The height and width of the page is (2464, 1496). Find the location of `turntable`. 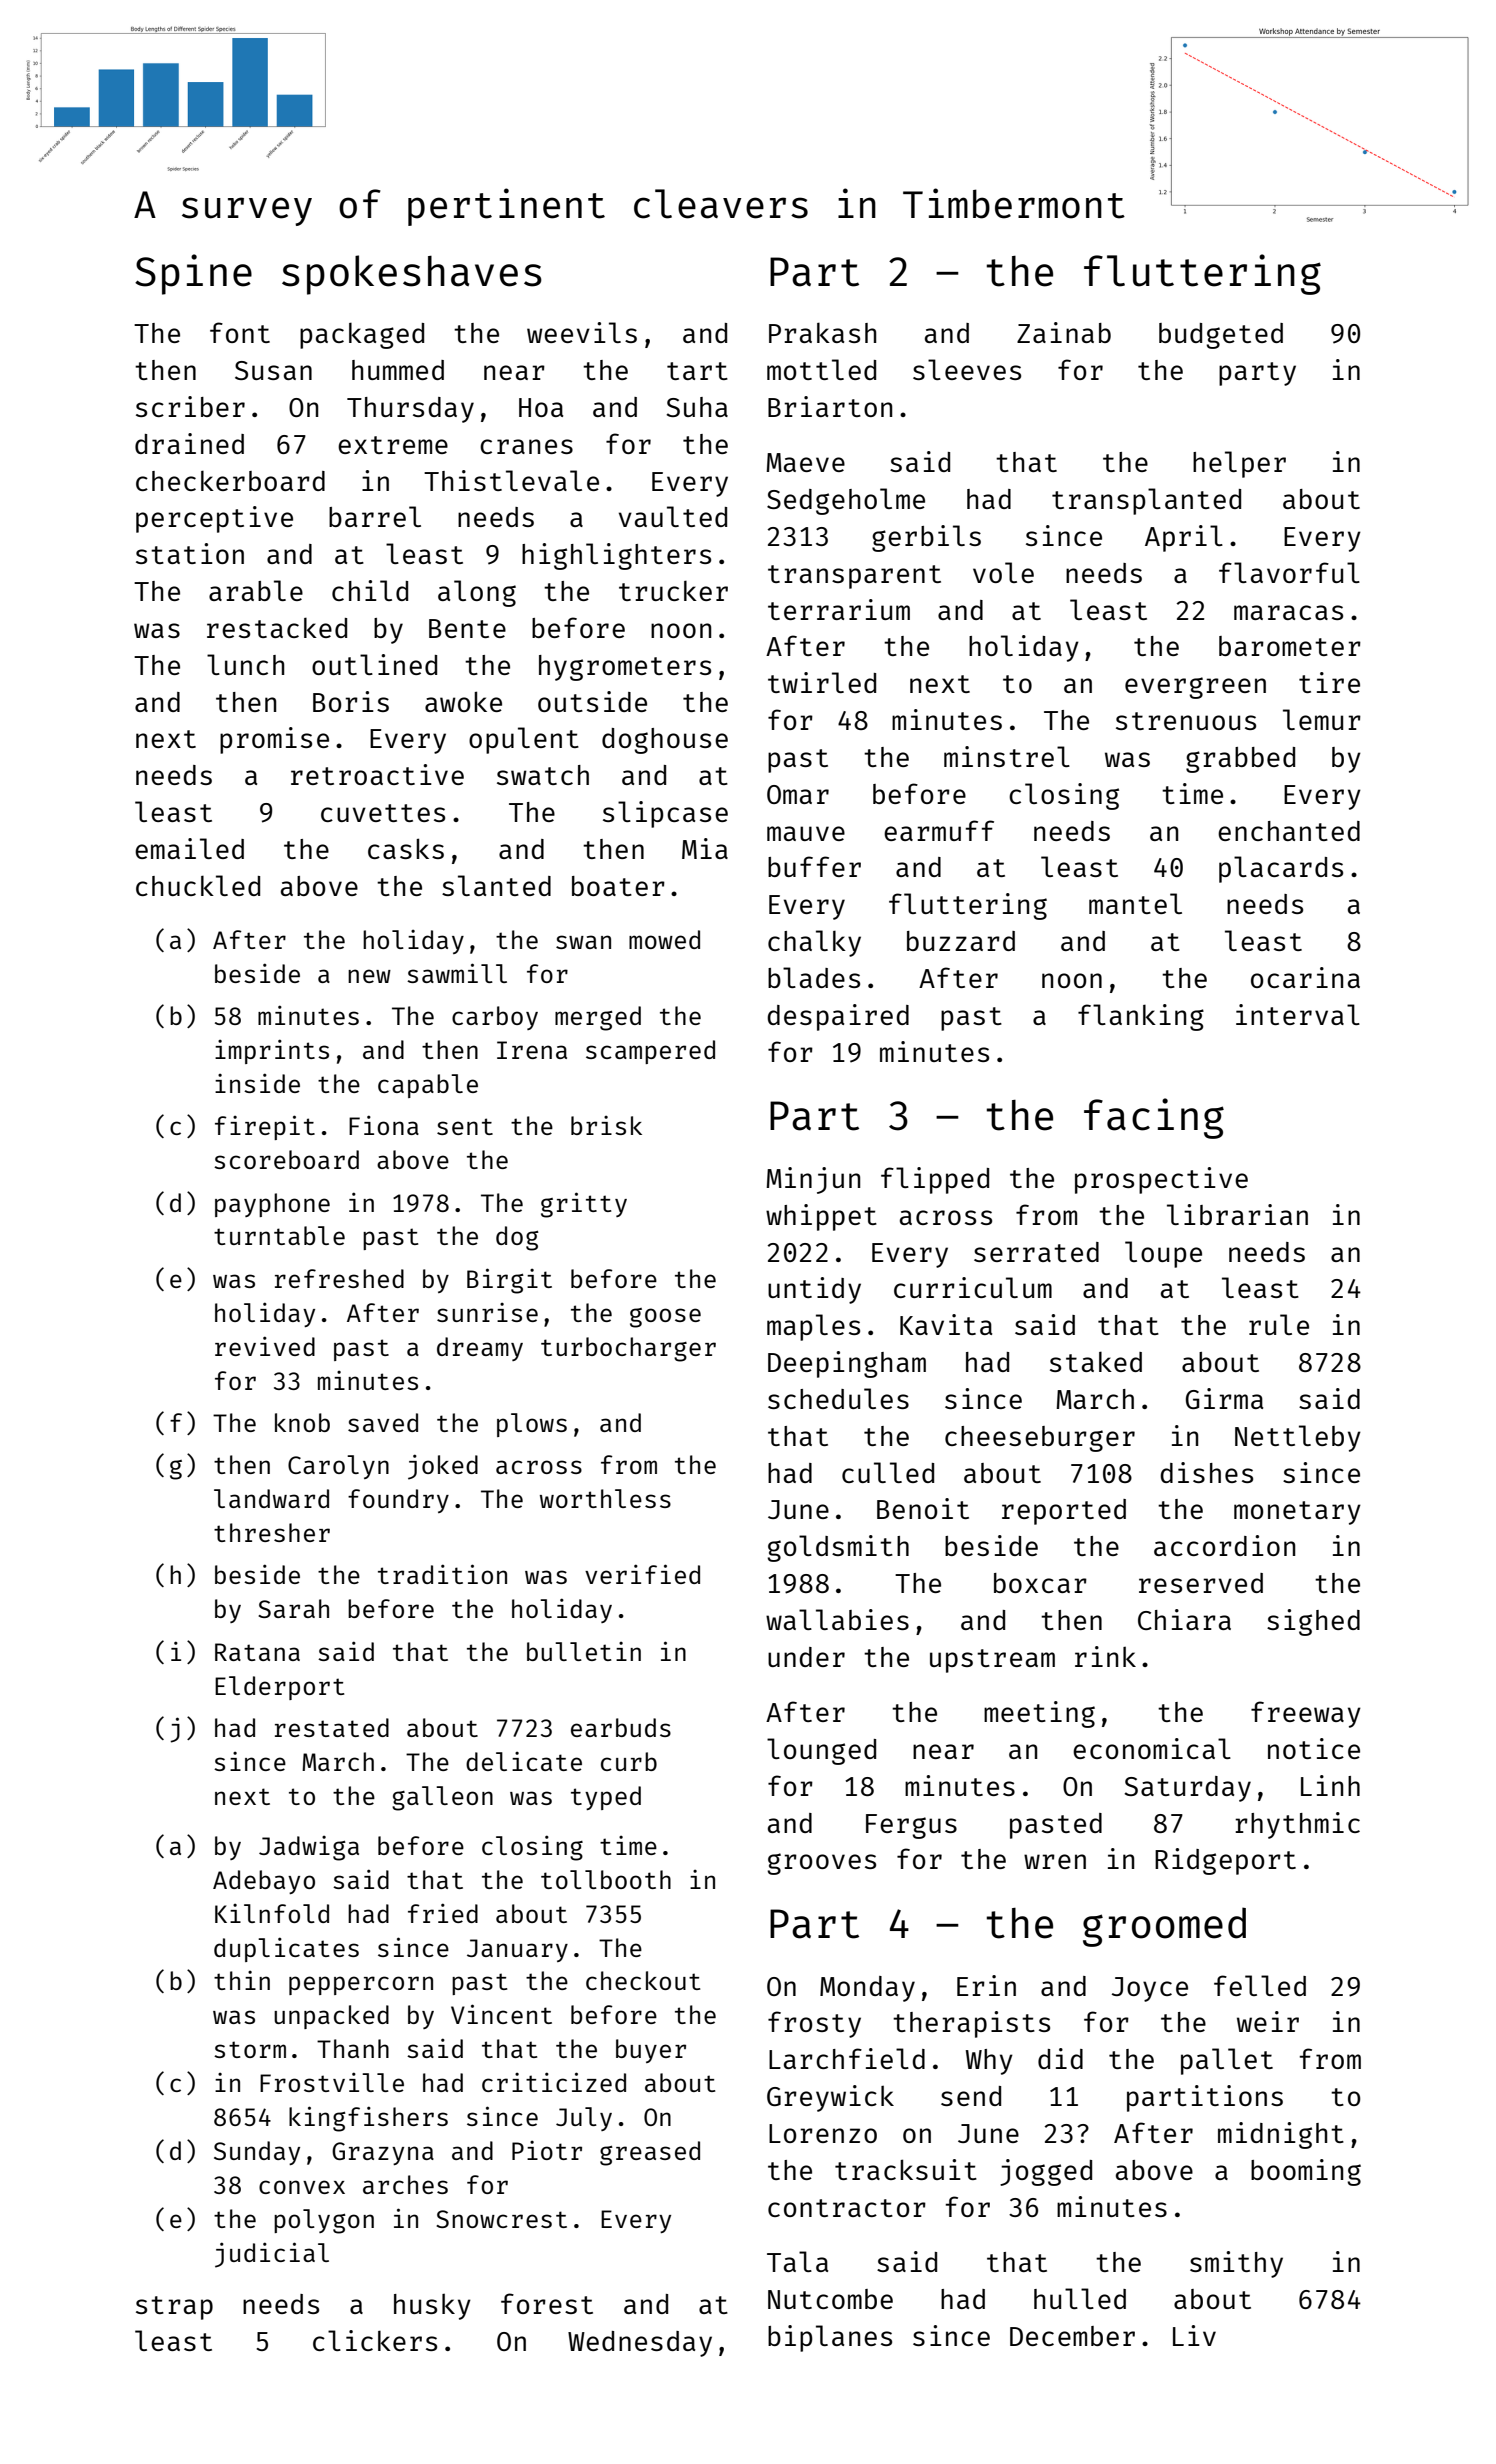

turntable is located at coordinates (279, 1235).
